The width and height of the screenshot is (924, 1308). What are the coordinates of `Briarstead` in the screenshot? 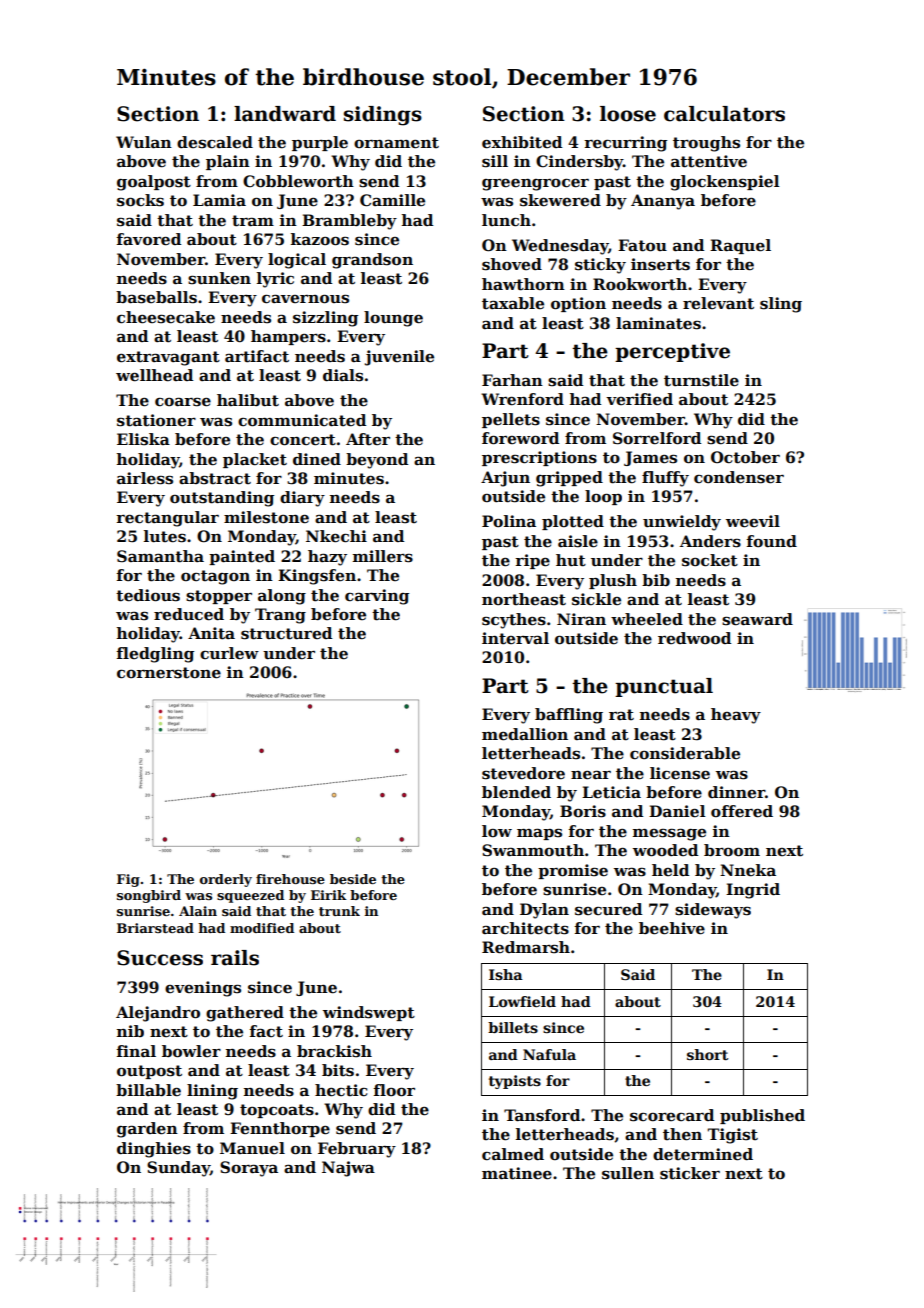 It's located at (155, 928).
